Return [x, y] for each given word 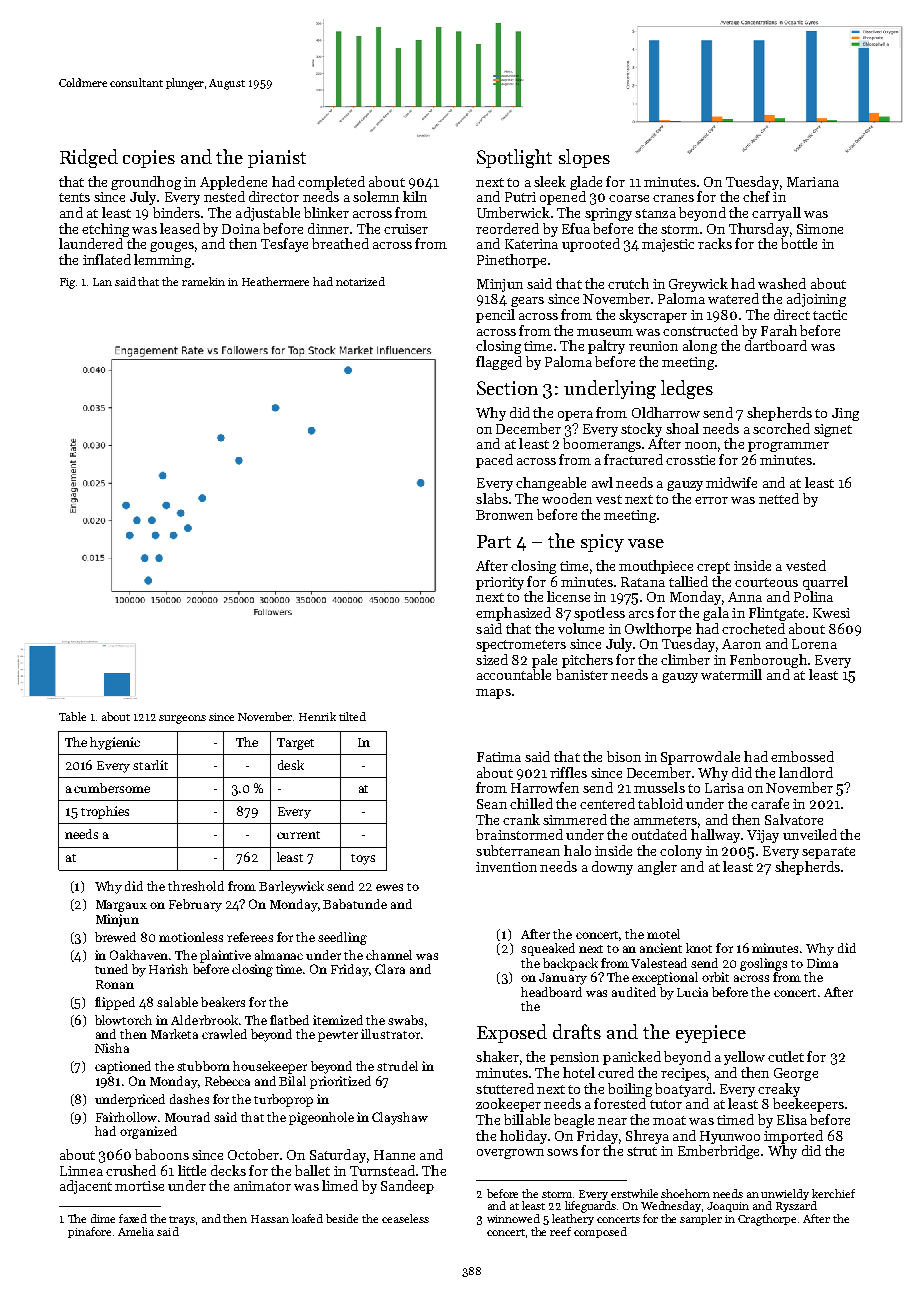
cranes [673, 198]
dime [103, 1218]
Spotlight [514, 158]
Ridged [89, 158]
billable [527, 1119]
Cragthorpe [767, 1220]
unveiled [810, 834]
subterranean [518, 850]
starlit [150, 765]
